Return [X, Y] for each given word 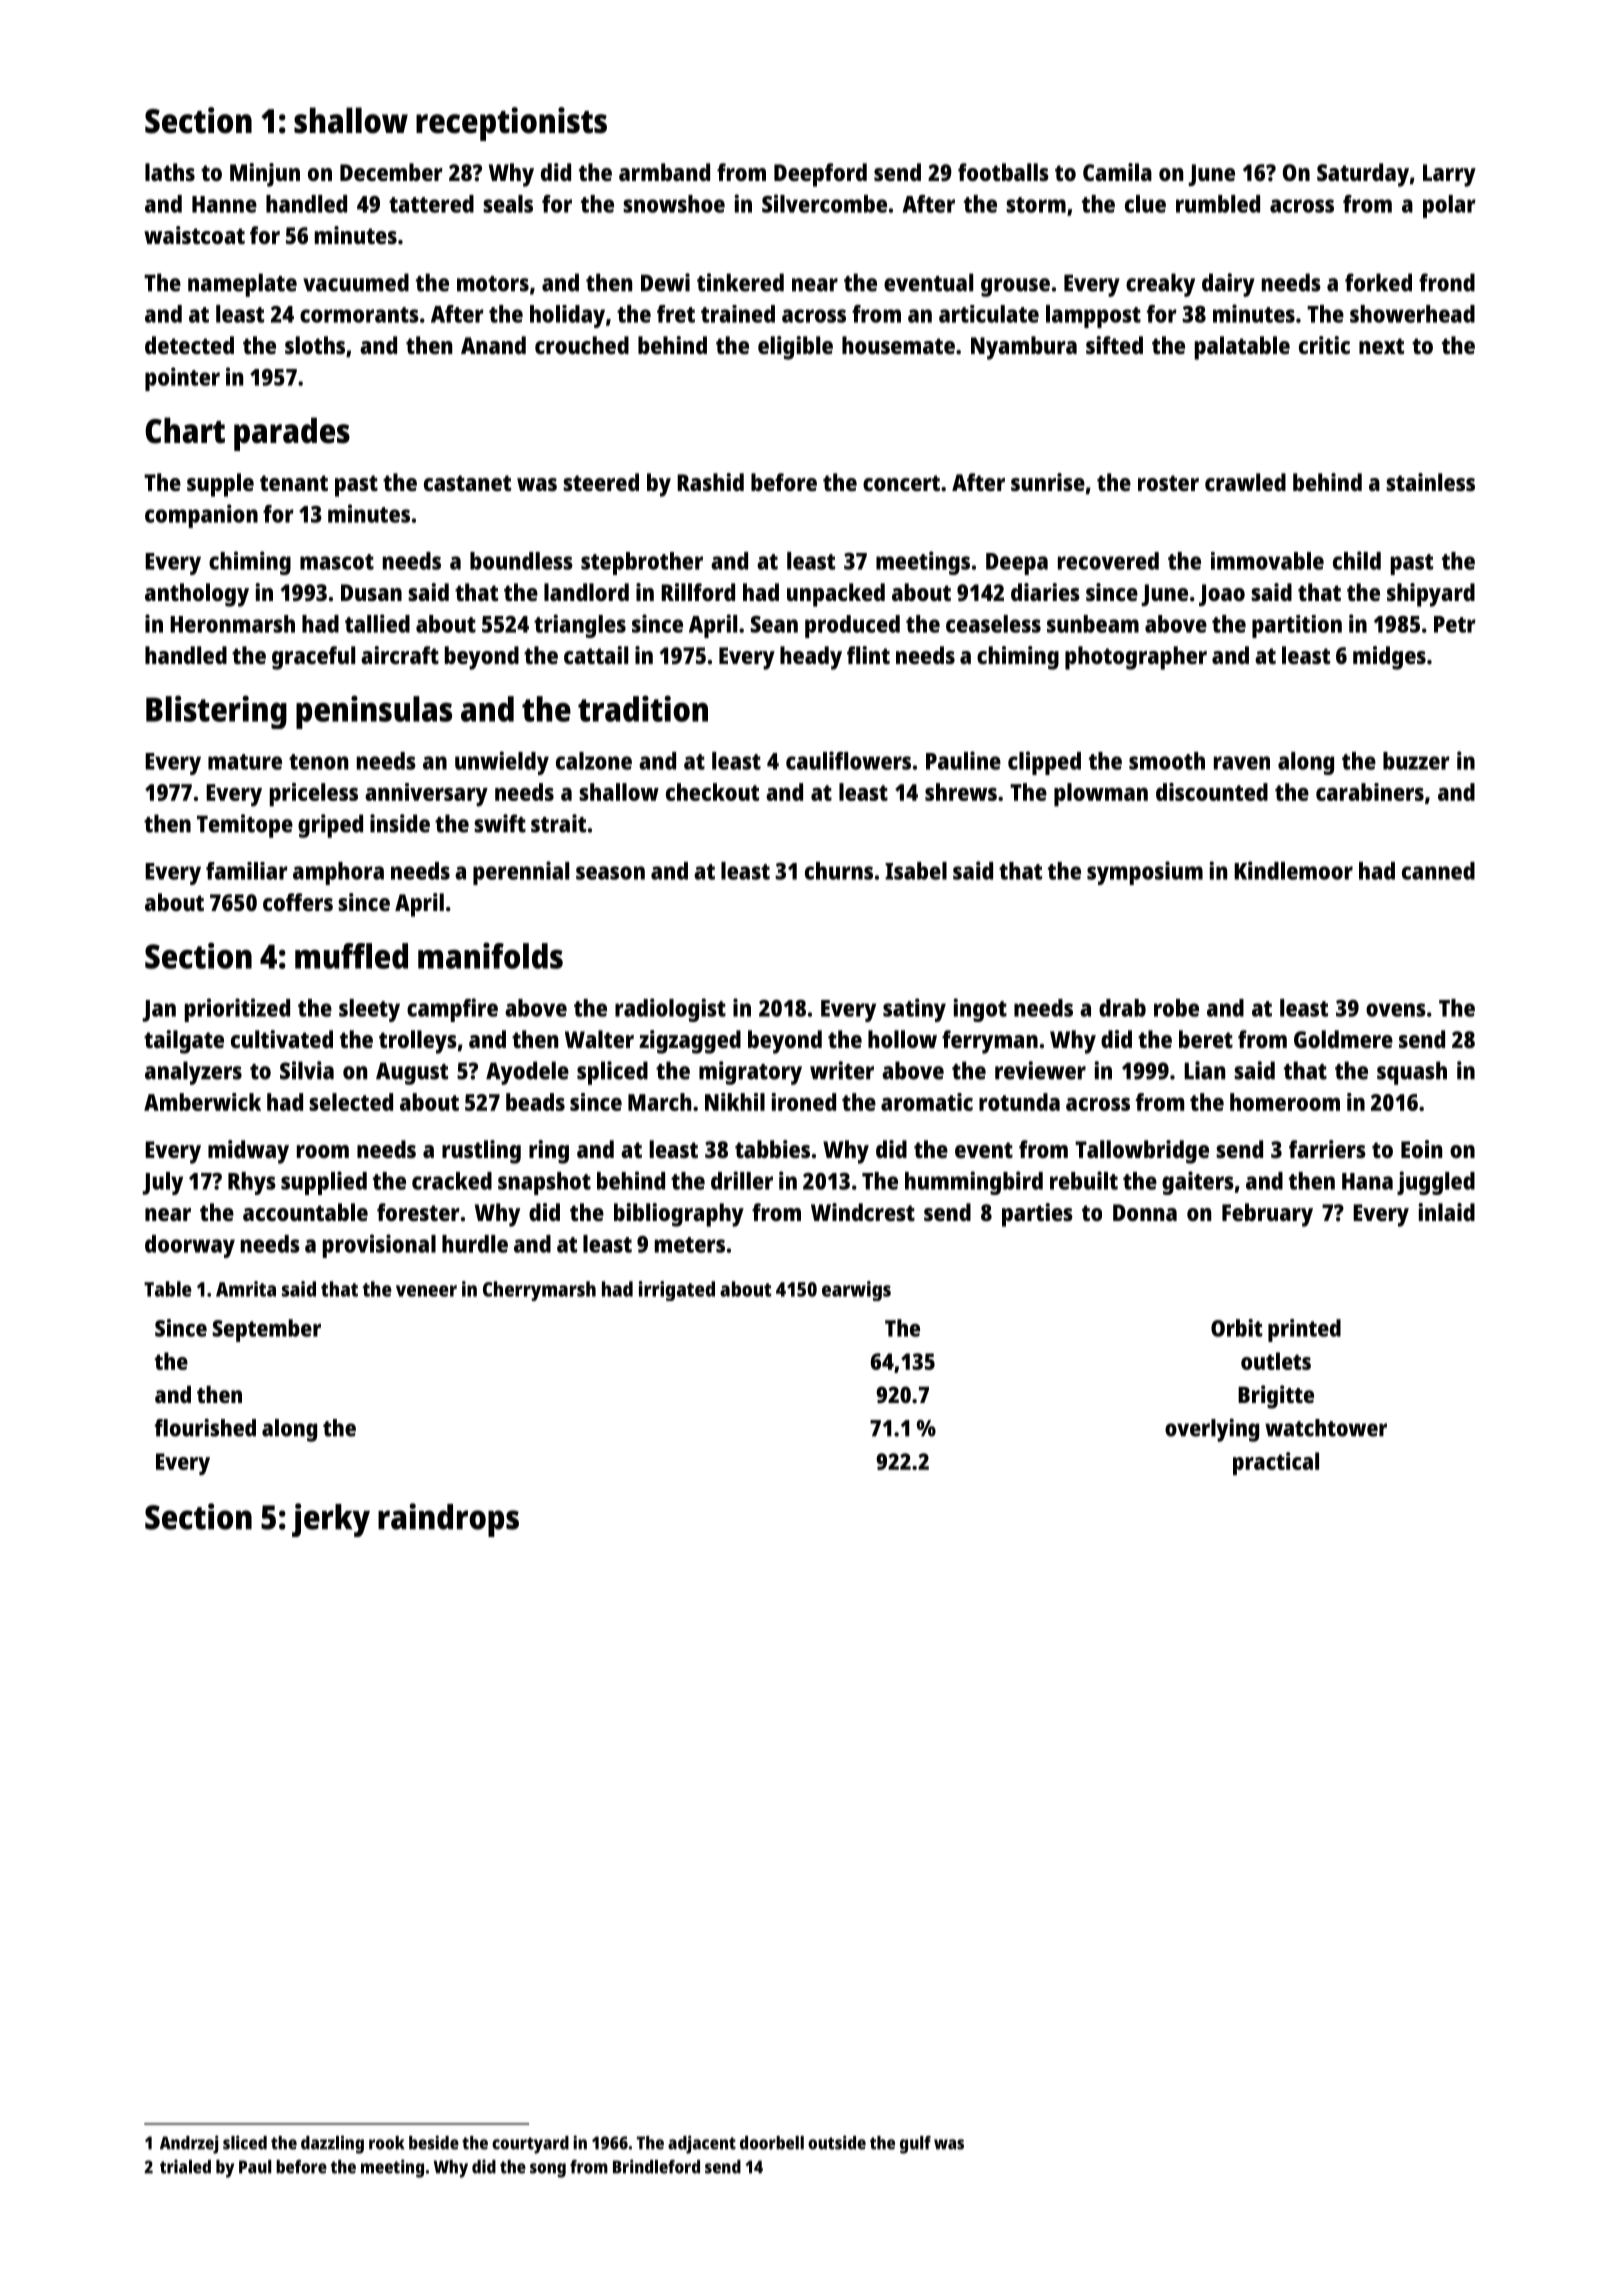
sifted [1114, 345]
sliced [245, 2142]
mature [245, 762]
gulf [915, 2145]
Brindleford [656, 2166]
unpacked [836, 595]
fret [676, 314]
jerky [331, 1520]
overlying [1212, 1430]
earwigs [856, 1291]
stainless [1430, 482]
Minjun [265, 175]
